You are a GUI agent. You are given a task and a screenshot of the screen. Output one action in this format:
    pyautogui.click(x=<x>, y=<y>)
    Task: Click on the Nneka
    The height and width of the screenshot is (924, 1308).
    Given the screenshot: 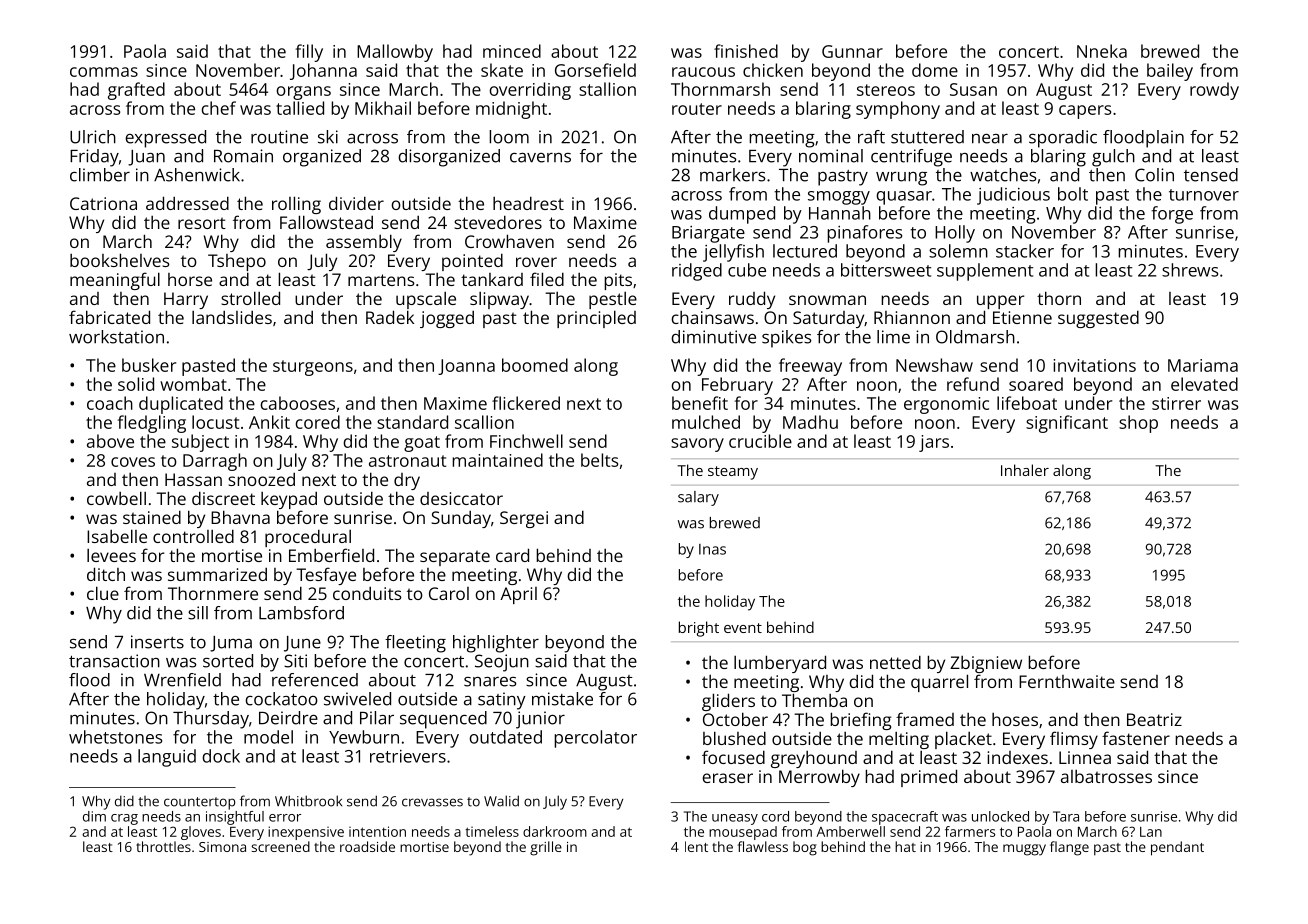 What is the action you would take?
    pyautogui.click(x=1102, y=51)
